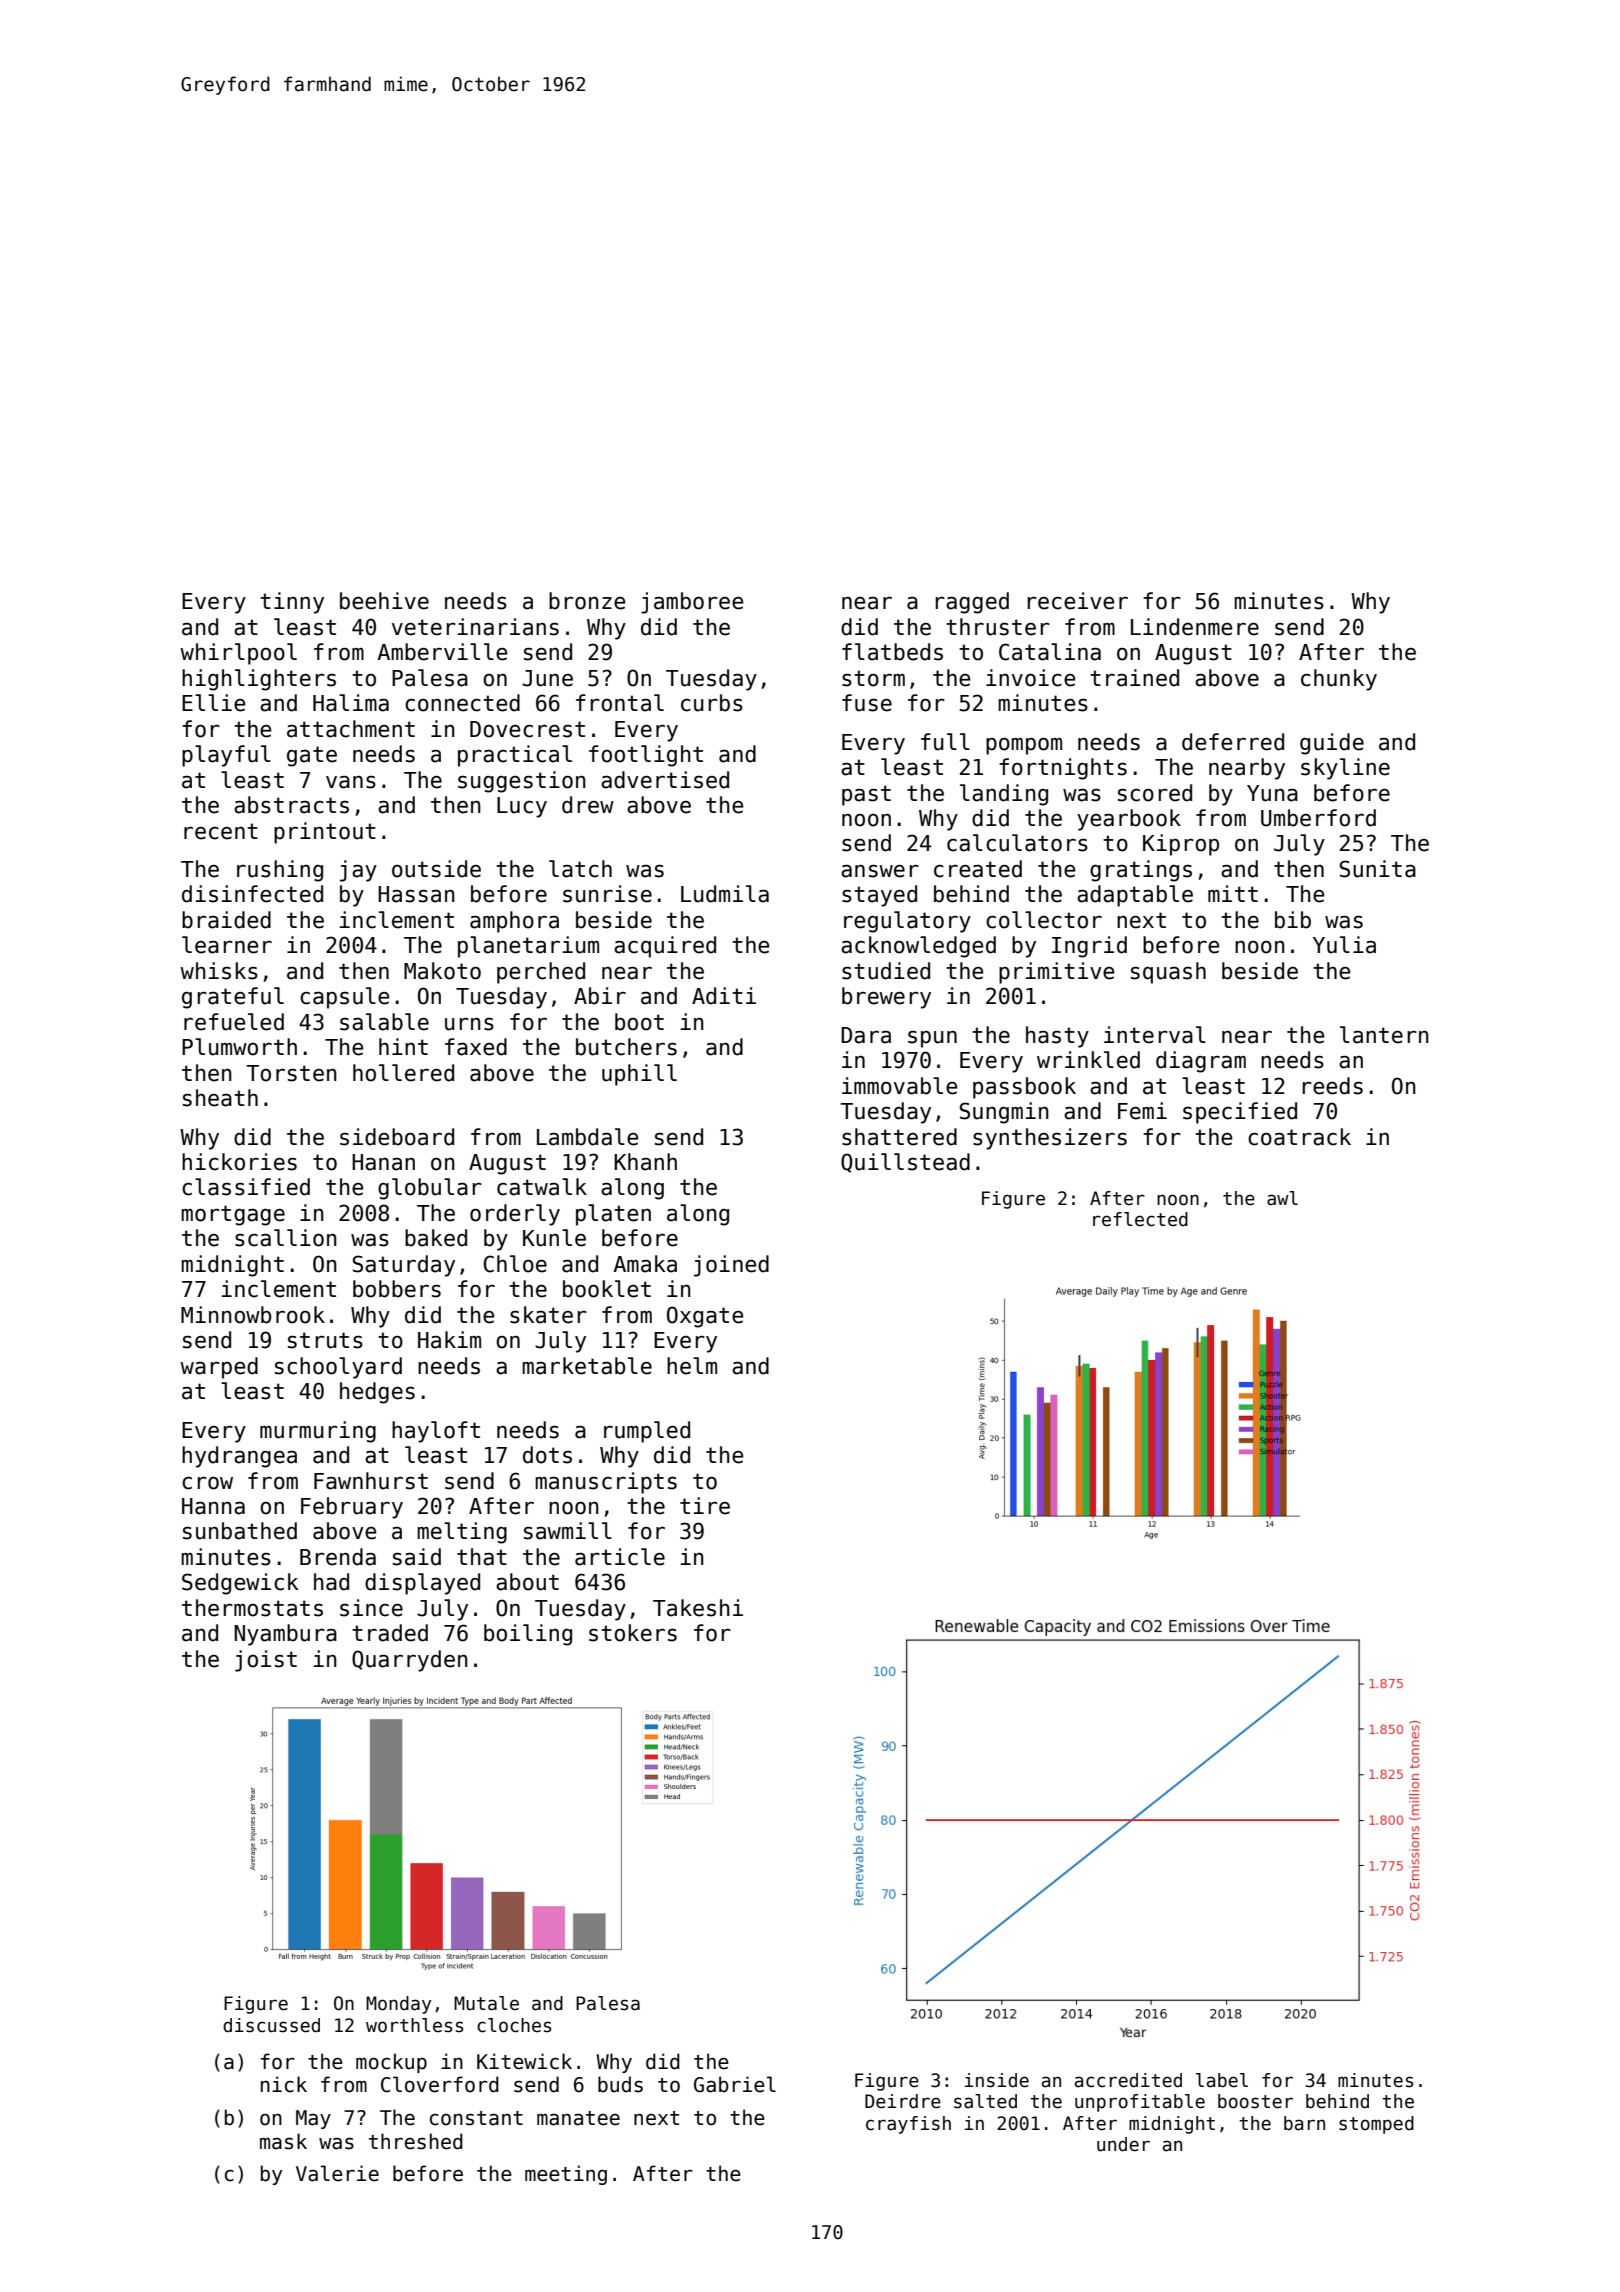 The image size is (1620, 2292). Describe the element at coordinates (1384, 1035) in the screenshot. I see `lantern` at that location.
